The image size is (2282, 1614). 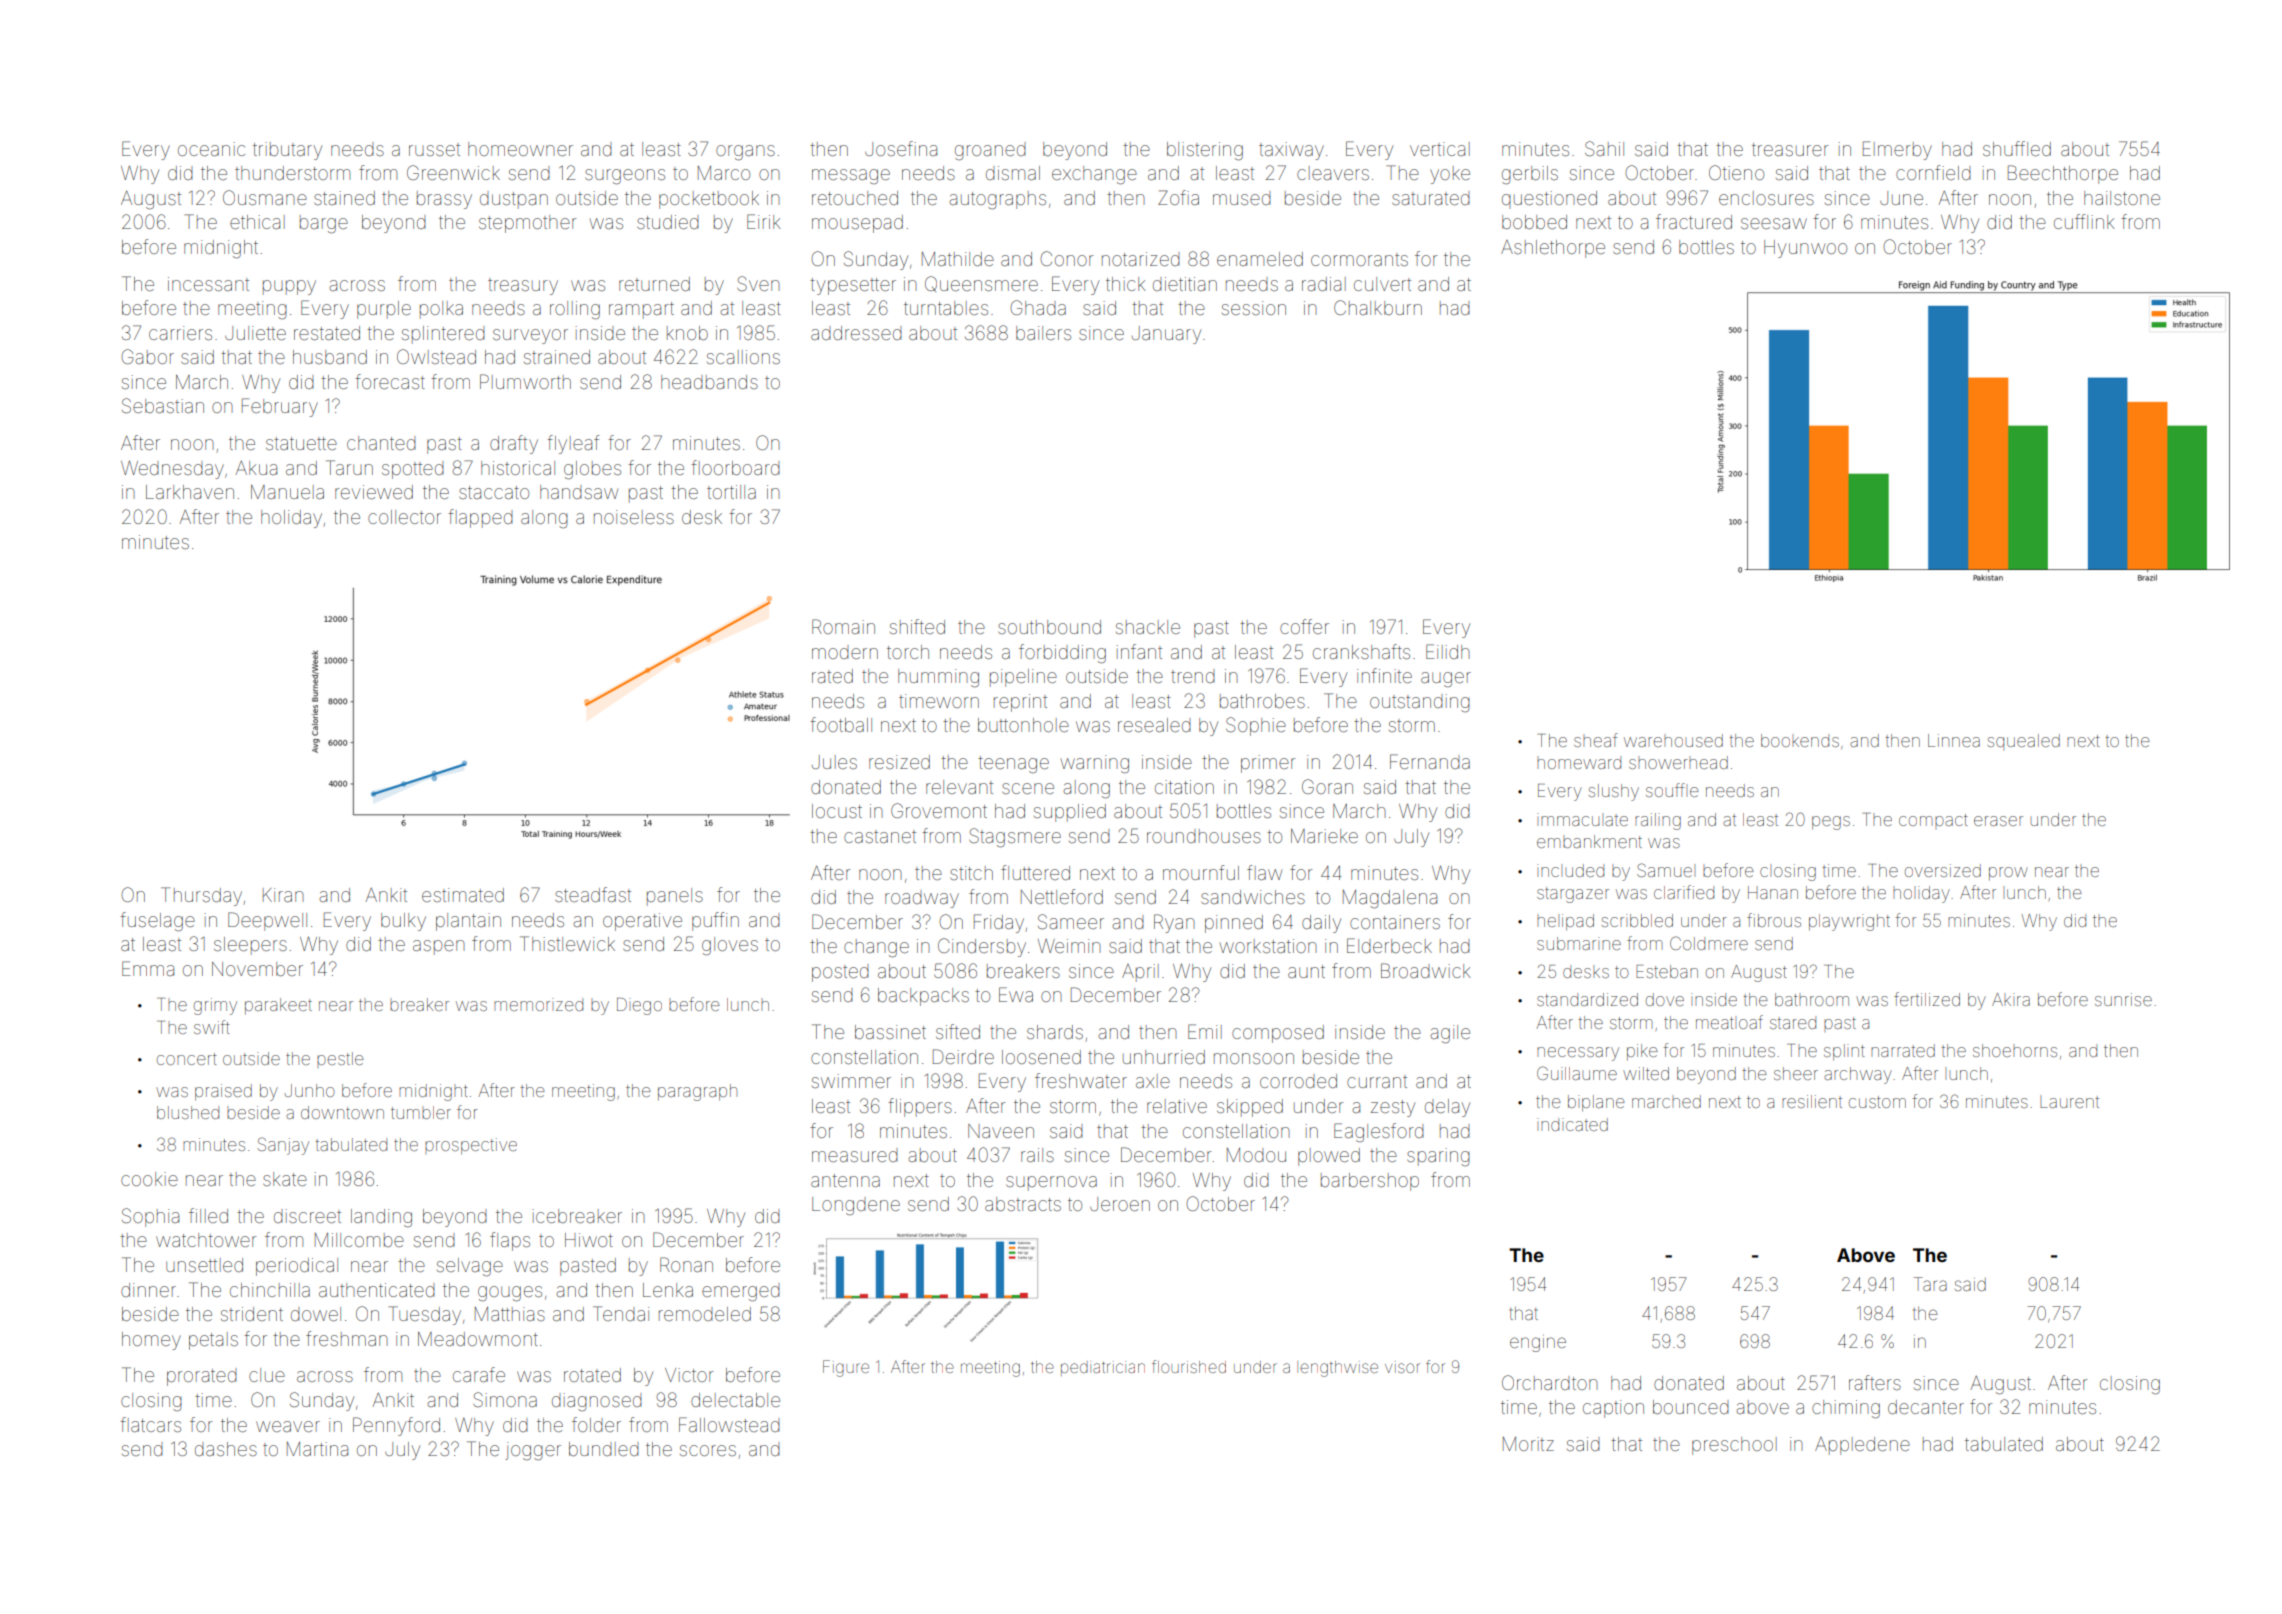 What do you see at coordinates (150, 1424) in the page?
I see `flatcars` at bounding box center [150, 1424].
